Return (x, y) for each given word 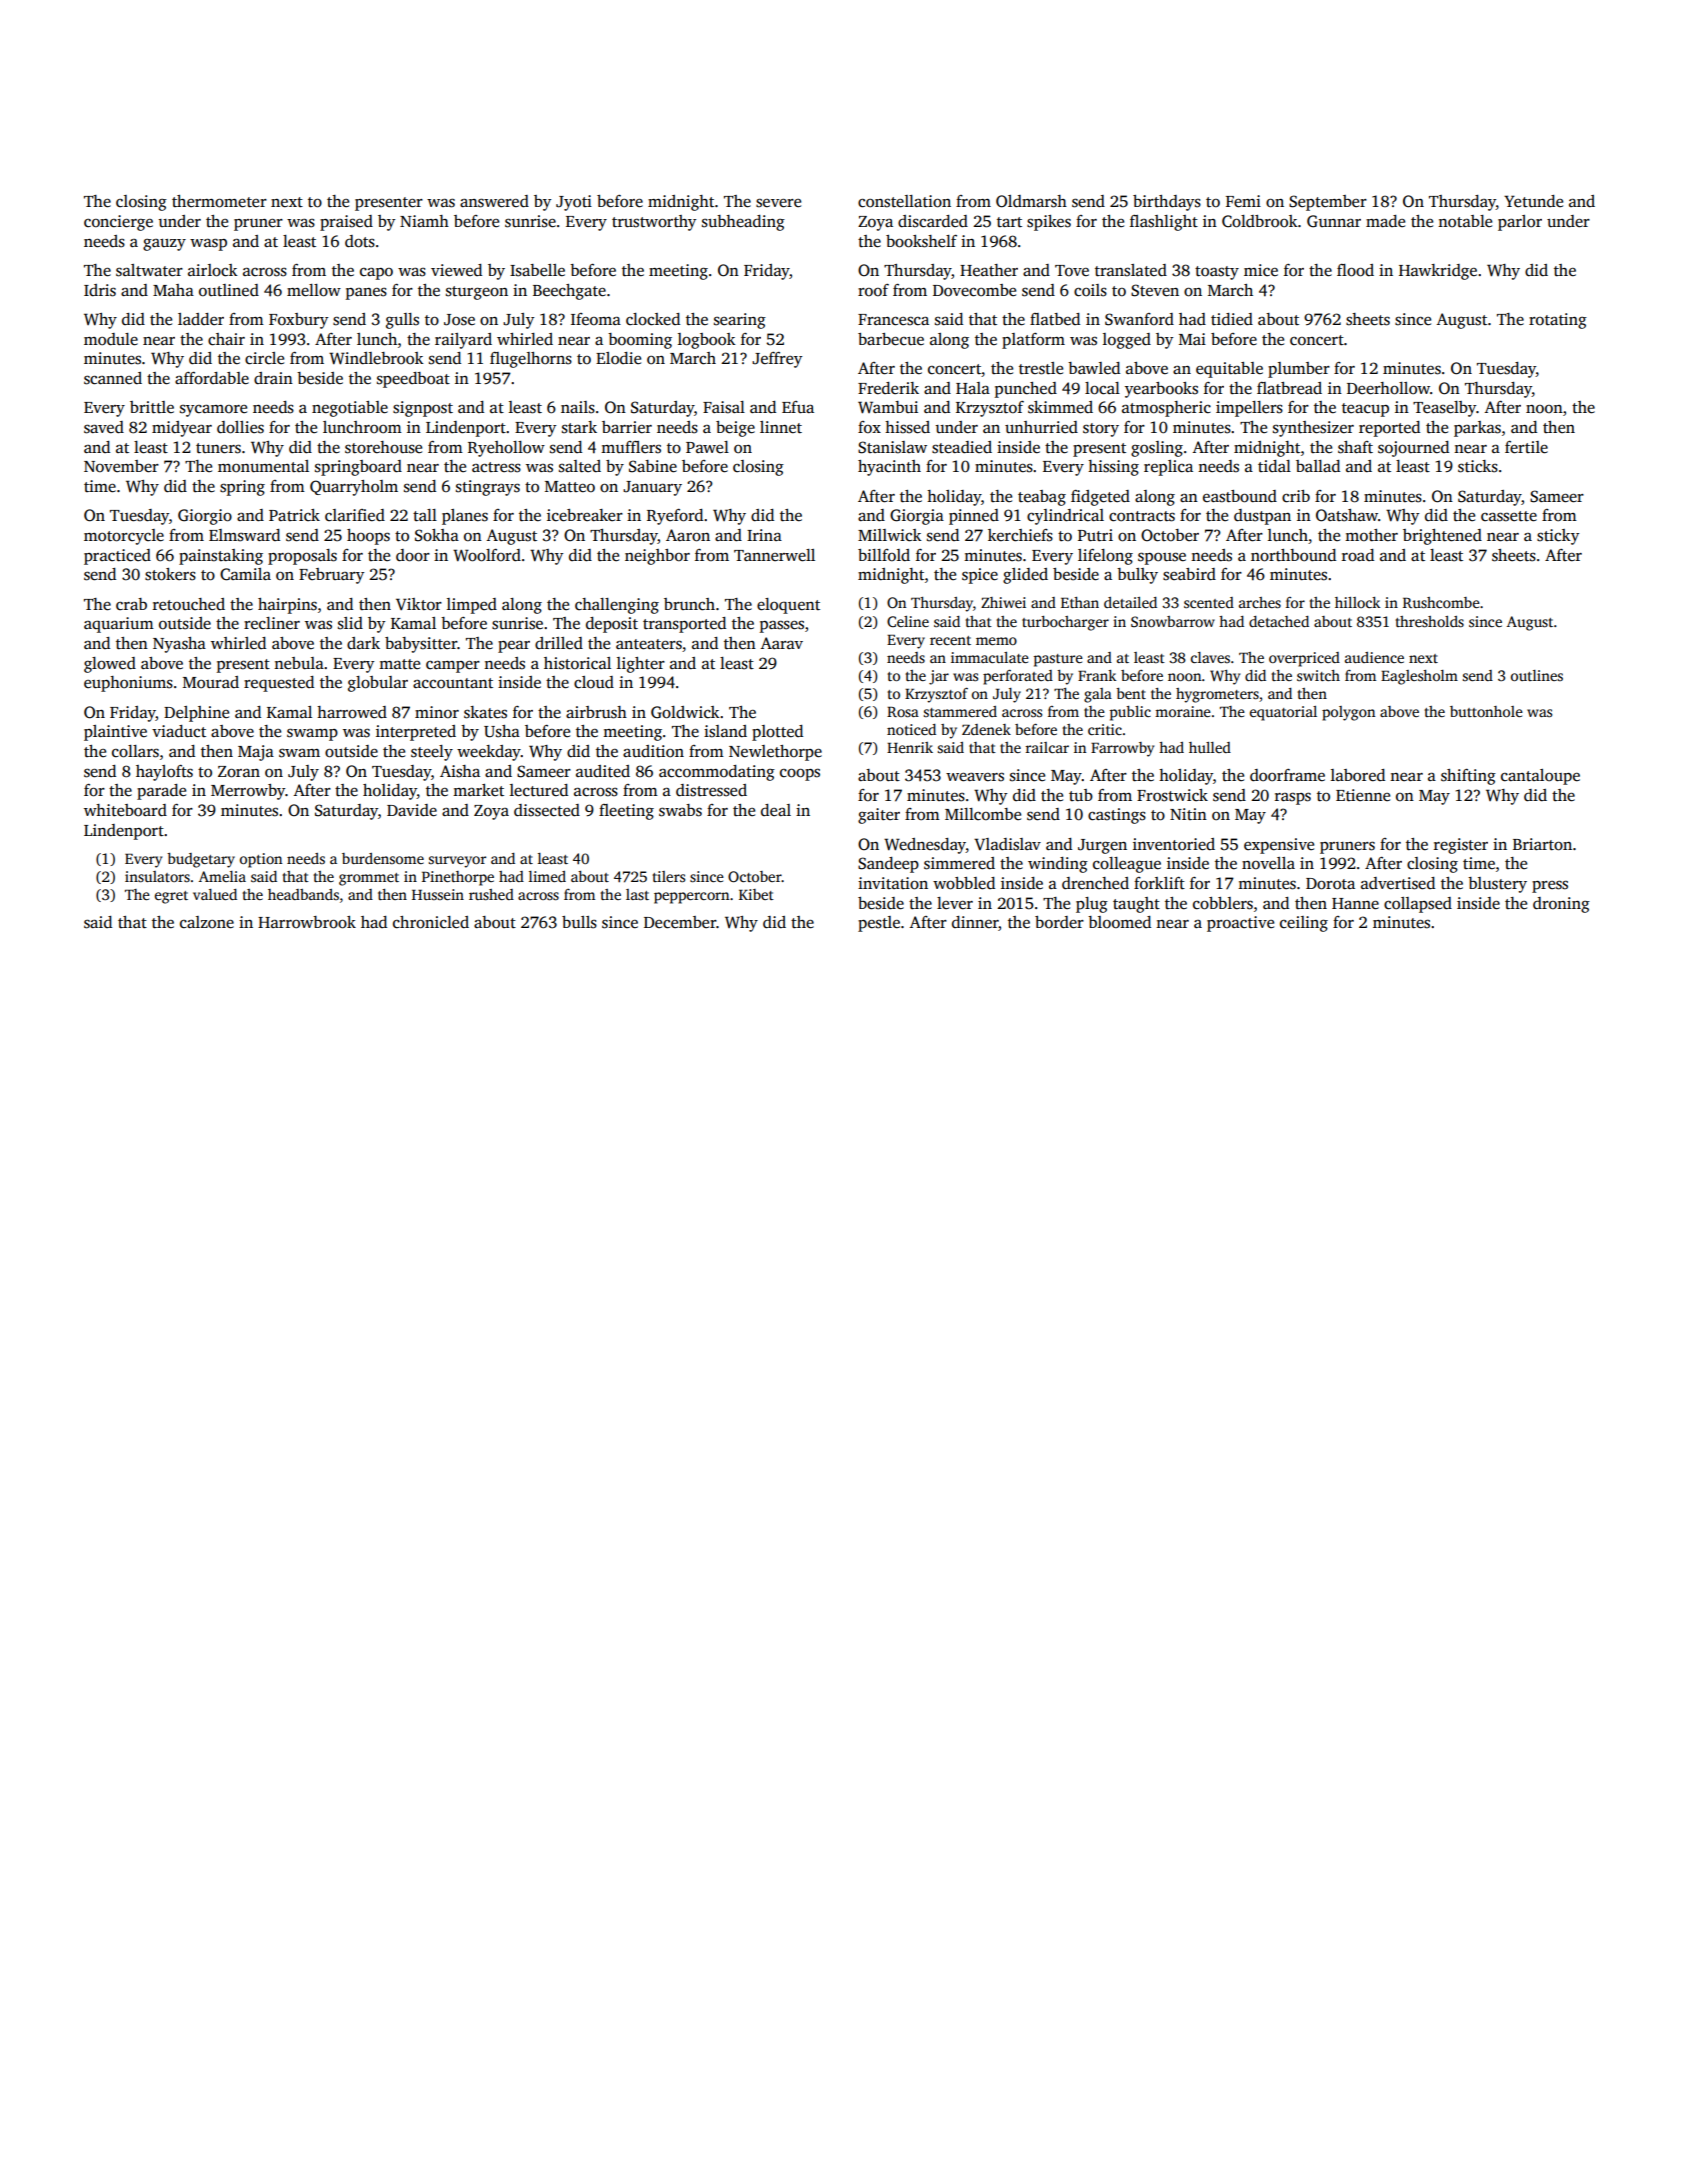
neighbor (657, 557)
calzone (207, 922)
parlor (1520, 223)
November (121, 466)
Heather (989, 270)
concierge (118, 223)
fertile (1526, 447)
